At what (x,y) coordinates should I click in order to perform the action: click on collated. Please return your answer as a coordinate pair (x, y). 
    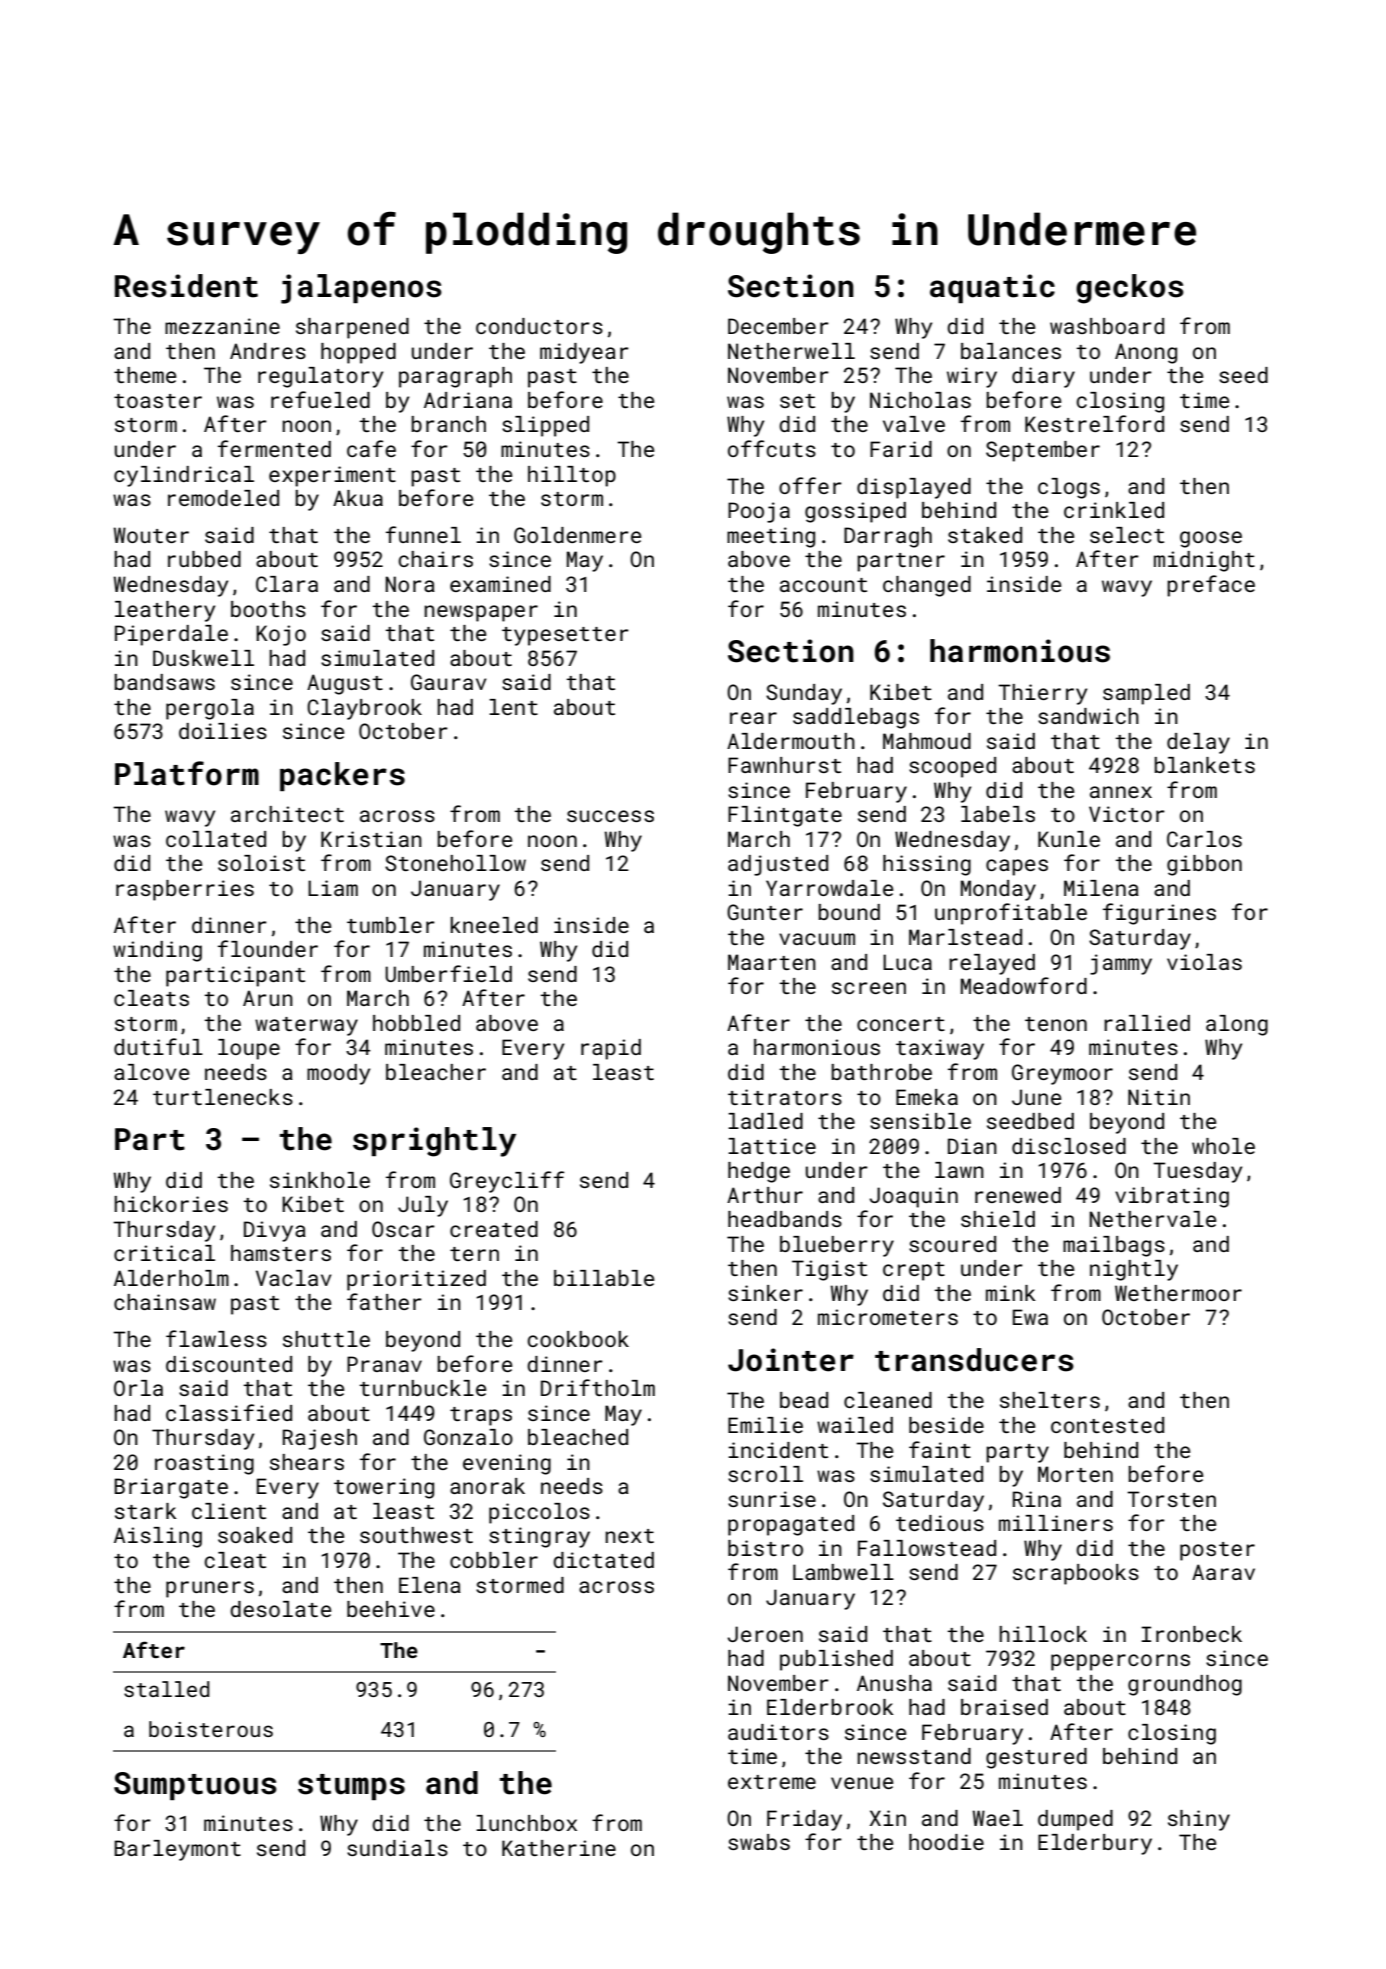
    Looking at the image, I should click on (216, 839).
